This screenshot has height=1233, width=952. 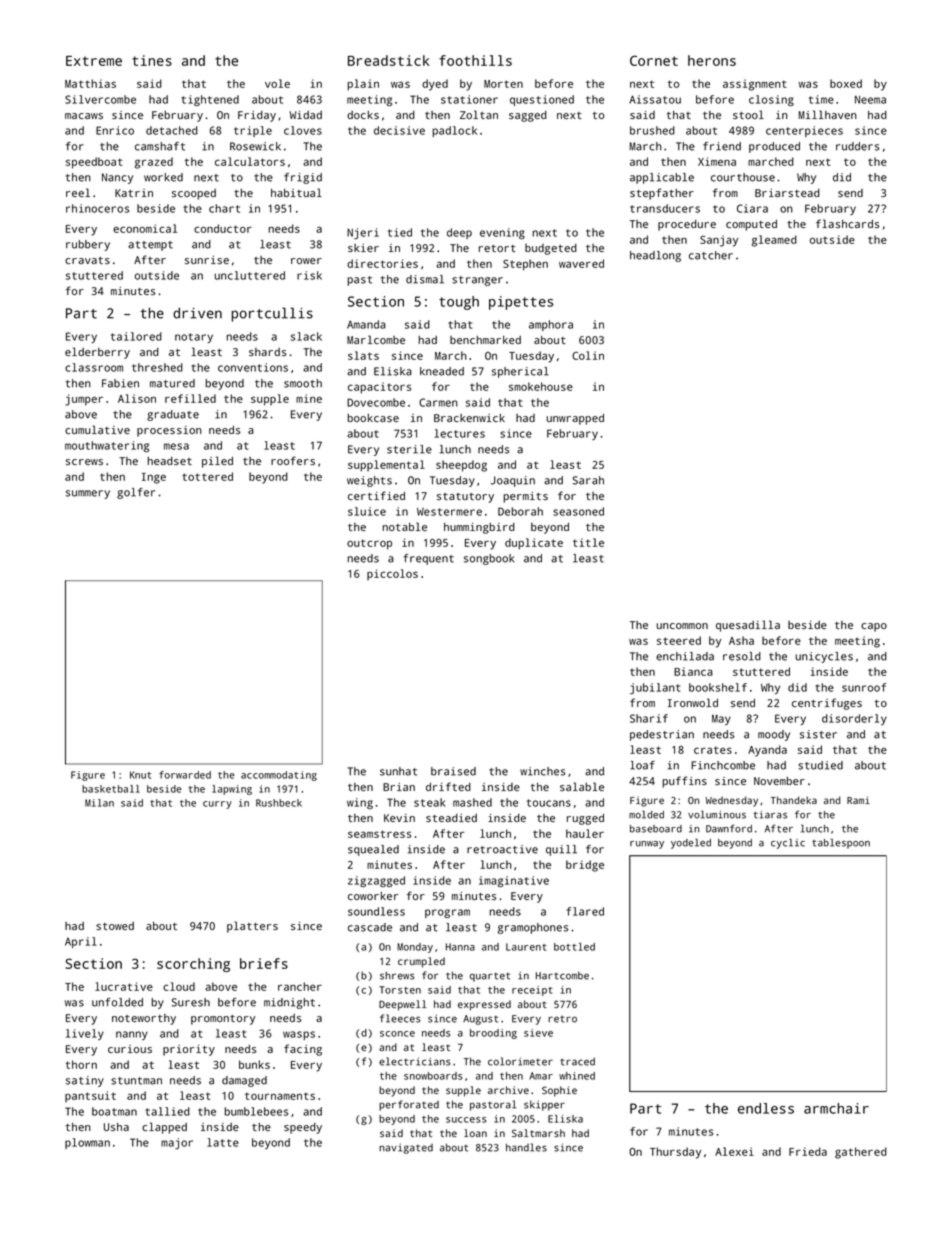 I want to click on plowman, so click(x=87, y=1143).
